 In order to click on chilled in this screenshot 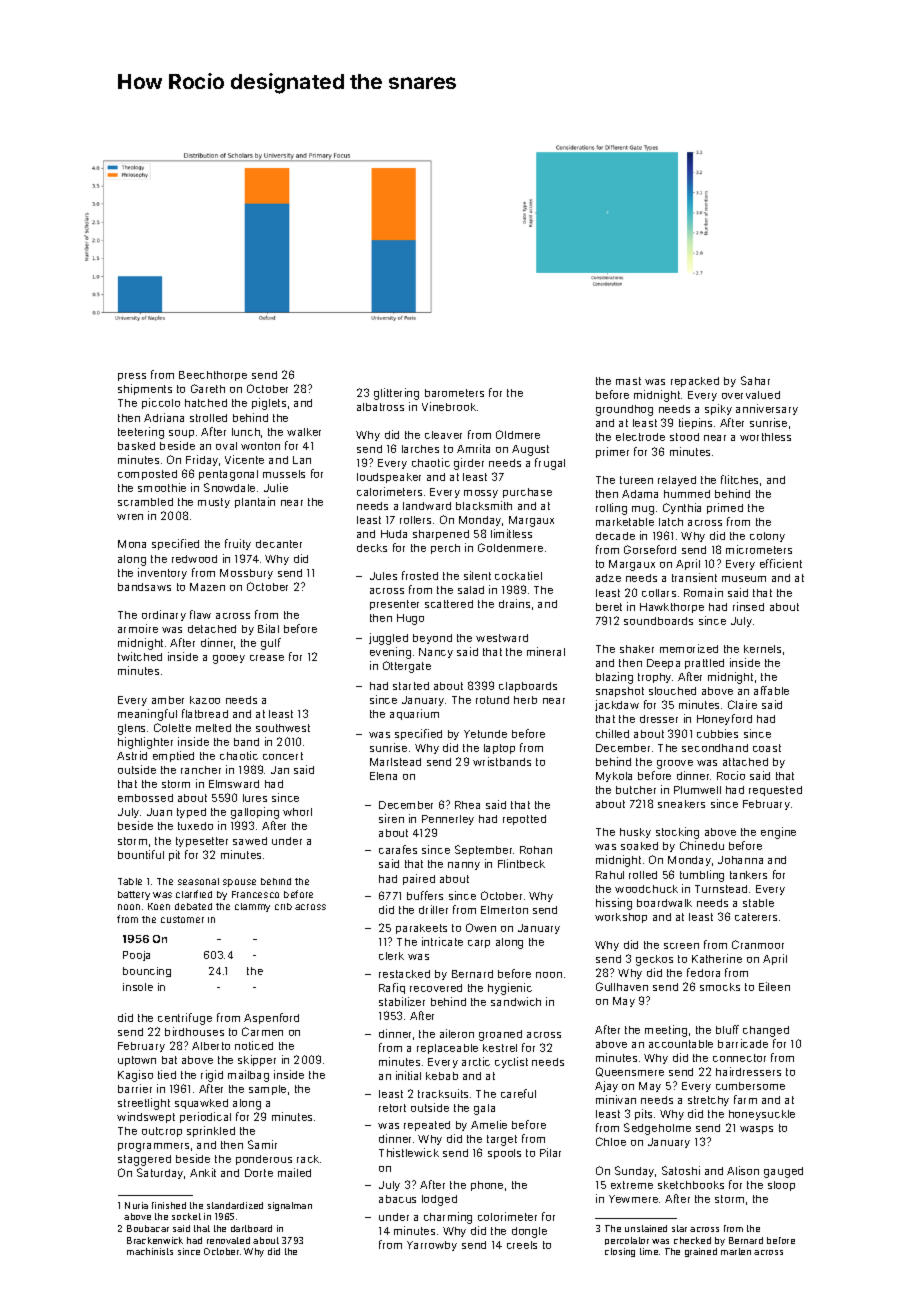, I will do `click(612, 733)`.
